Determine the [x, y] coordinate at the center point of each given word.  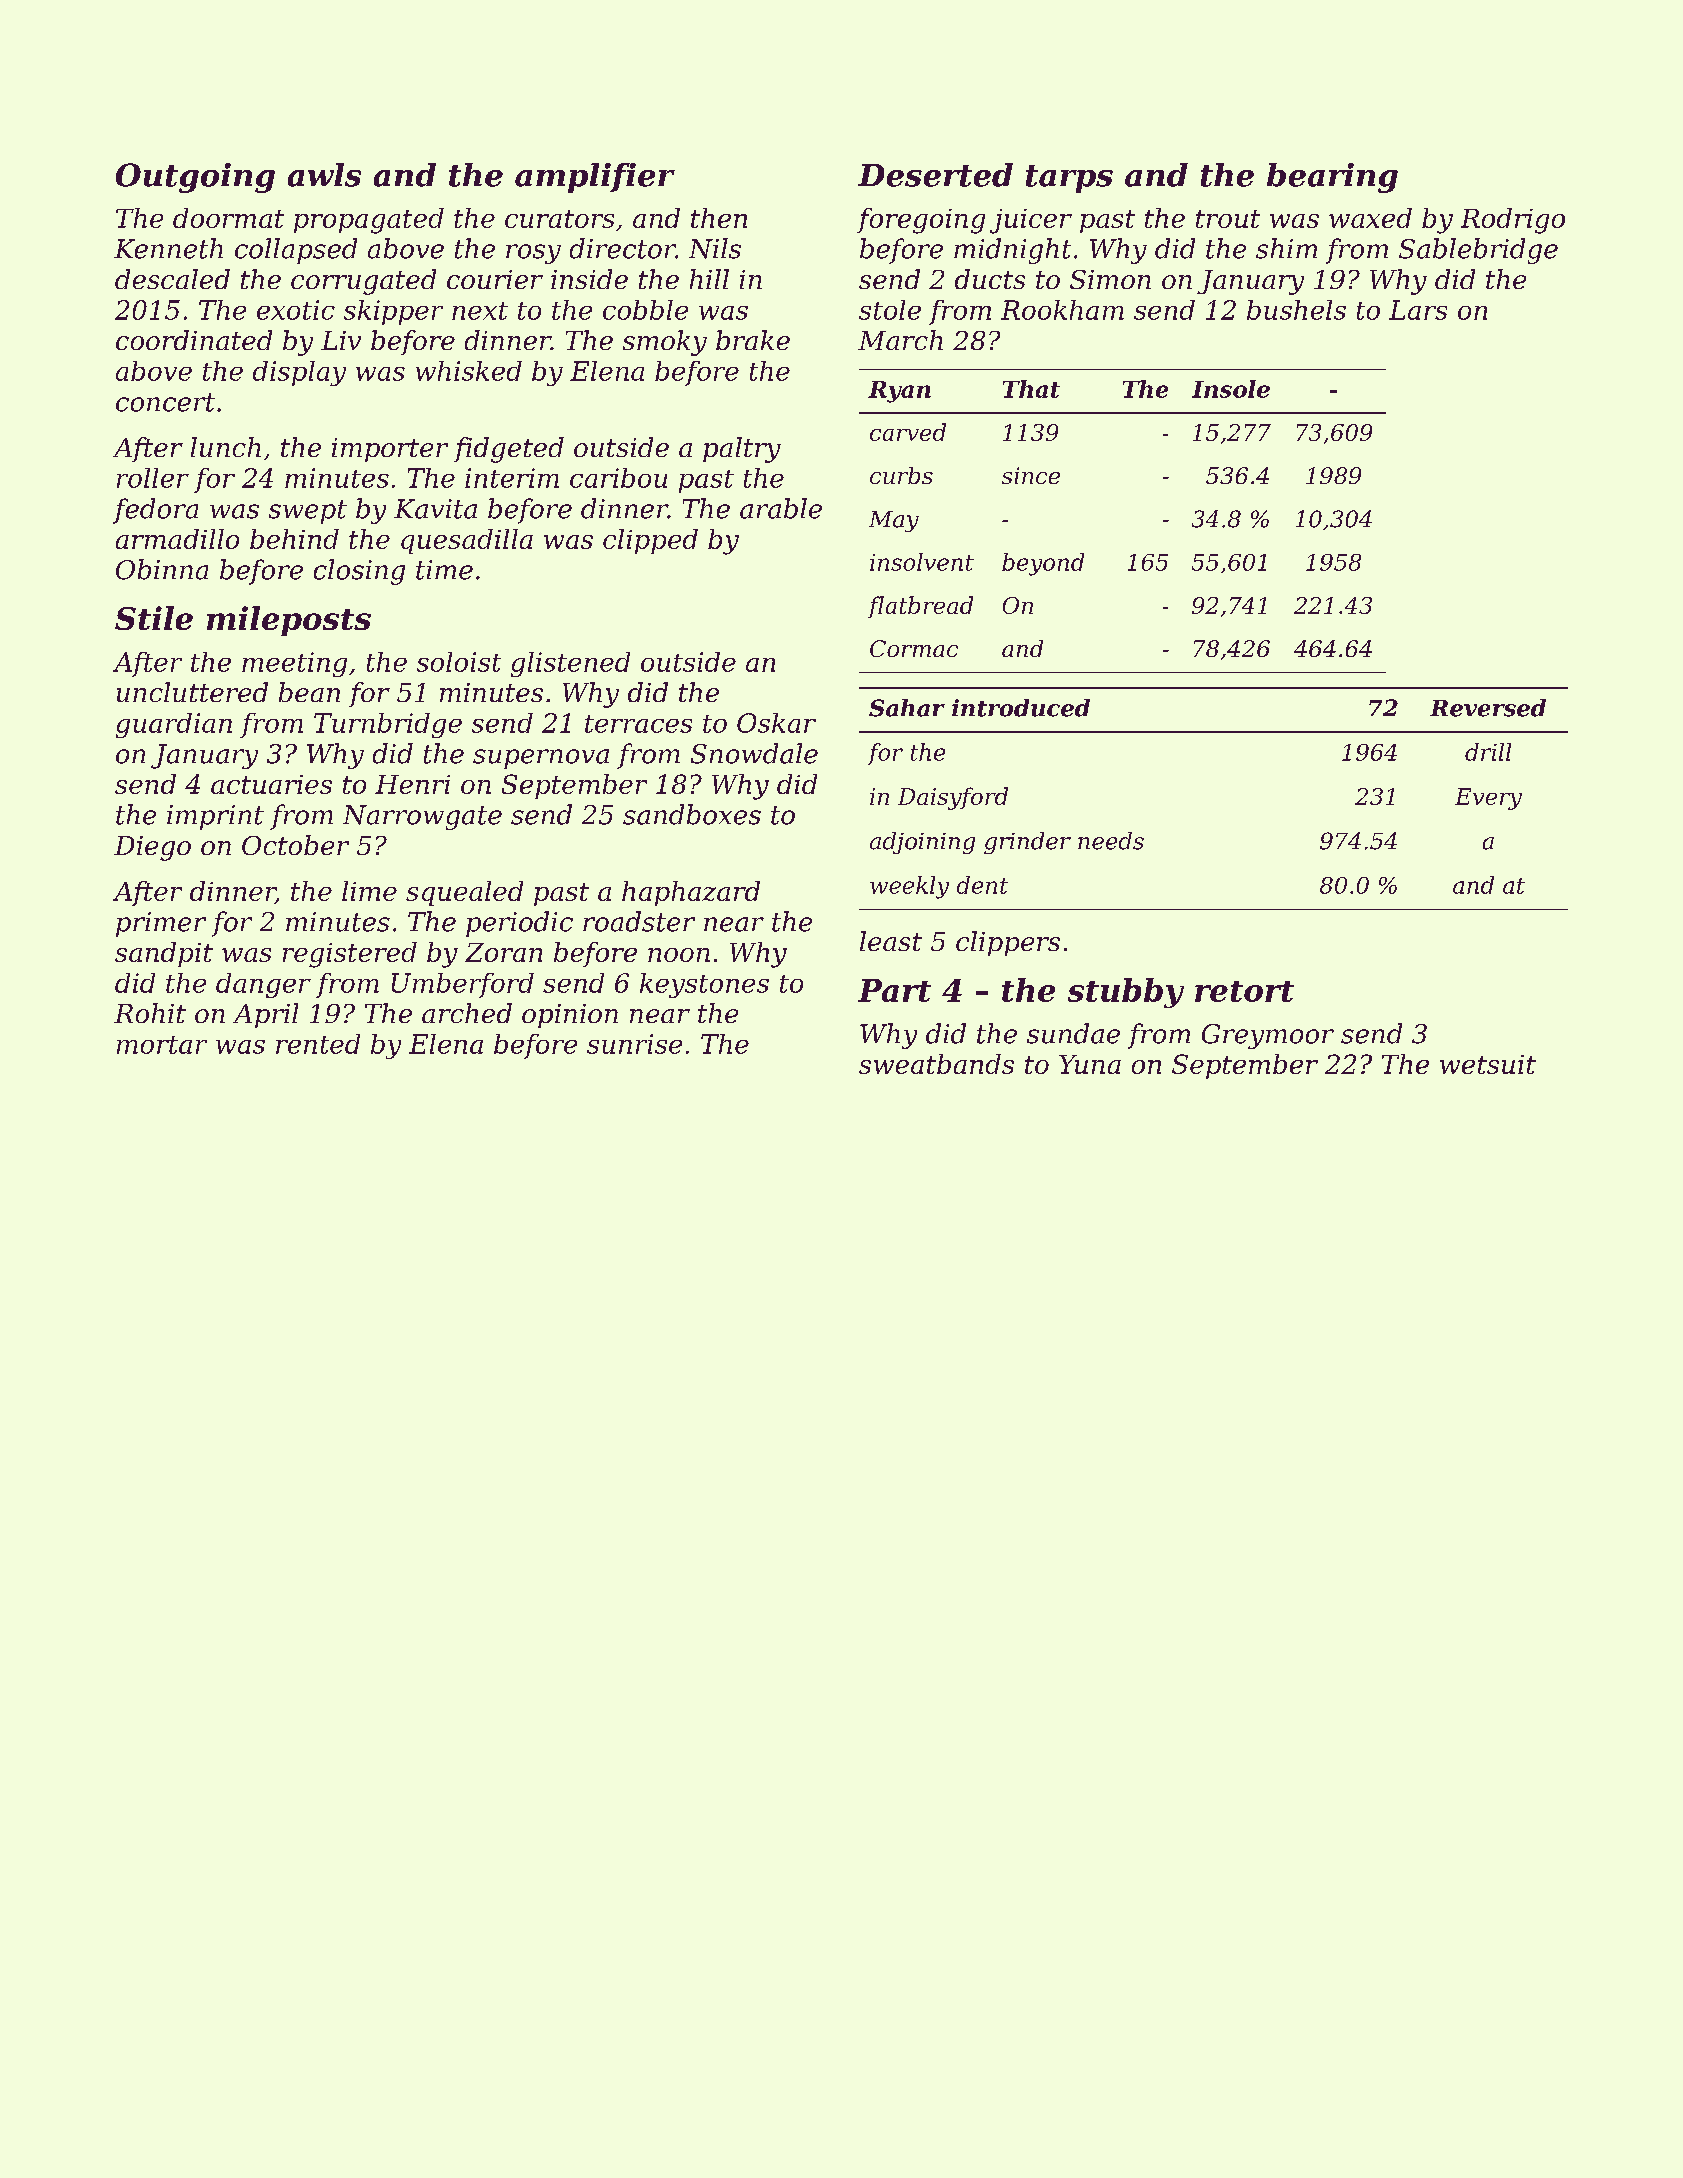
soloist [459, 662]
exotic [296, 310]
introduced [1021, 708]
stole [890, 310]
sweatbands [936, 1064]
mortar [162, 1045]
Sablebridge [1478, 251]
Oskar [776, 723]
